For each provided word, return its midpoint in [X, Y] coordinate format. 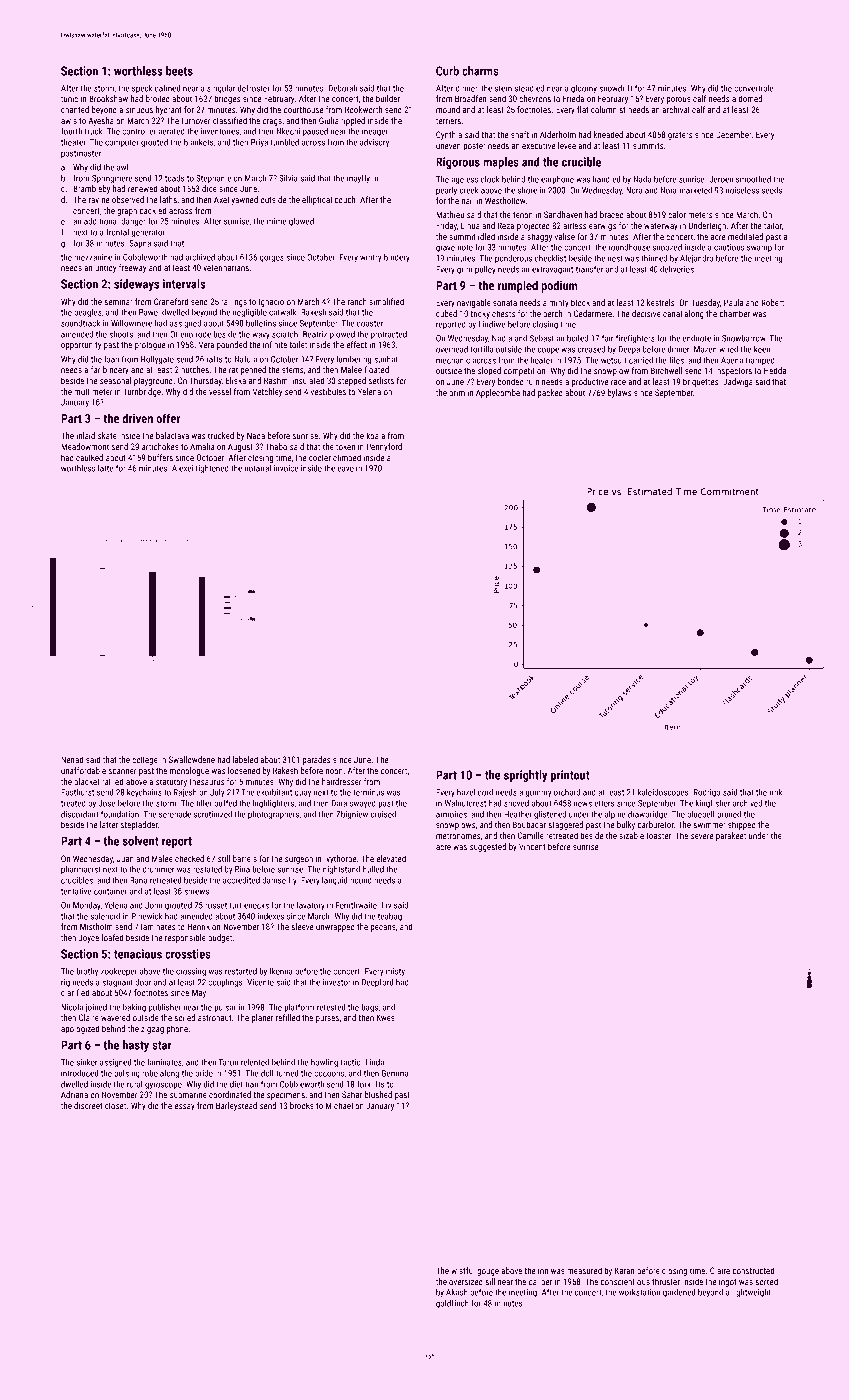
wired [728, 349]
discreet [88, 1105]
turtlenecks [249, 905]
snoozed [667, 247]
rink [775, 792]
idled [486, 236]
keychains [144, 793]
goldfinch [452, 1304]
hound [361, 880]
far [96, 369]
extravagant [552, 270]
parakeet [731, 836]
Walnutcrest [465, 803]
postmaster [81, 154]
